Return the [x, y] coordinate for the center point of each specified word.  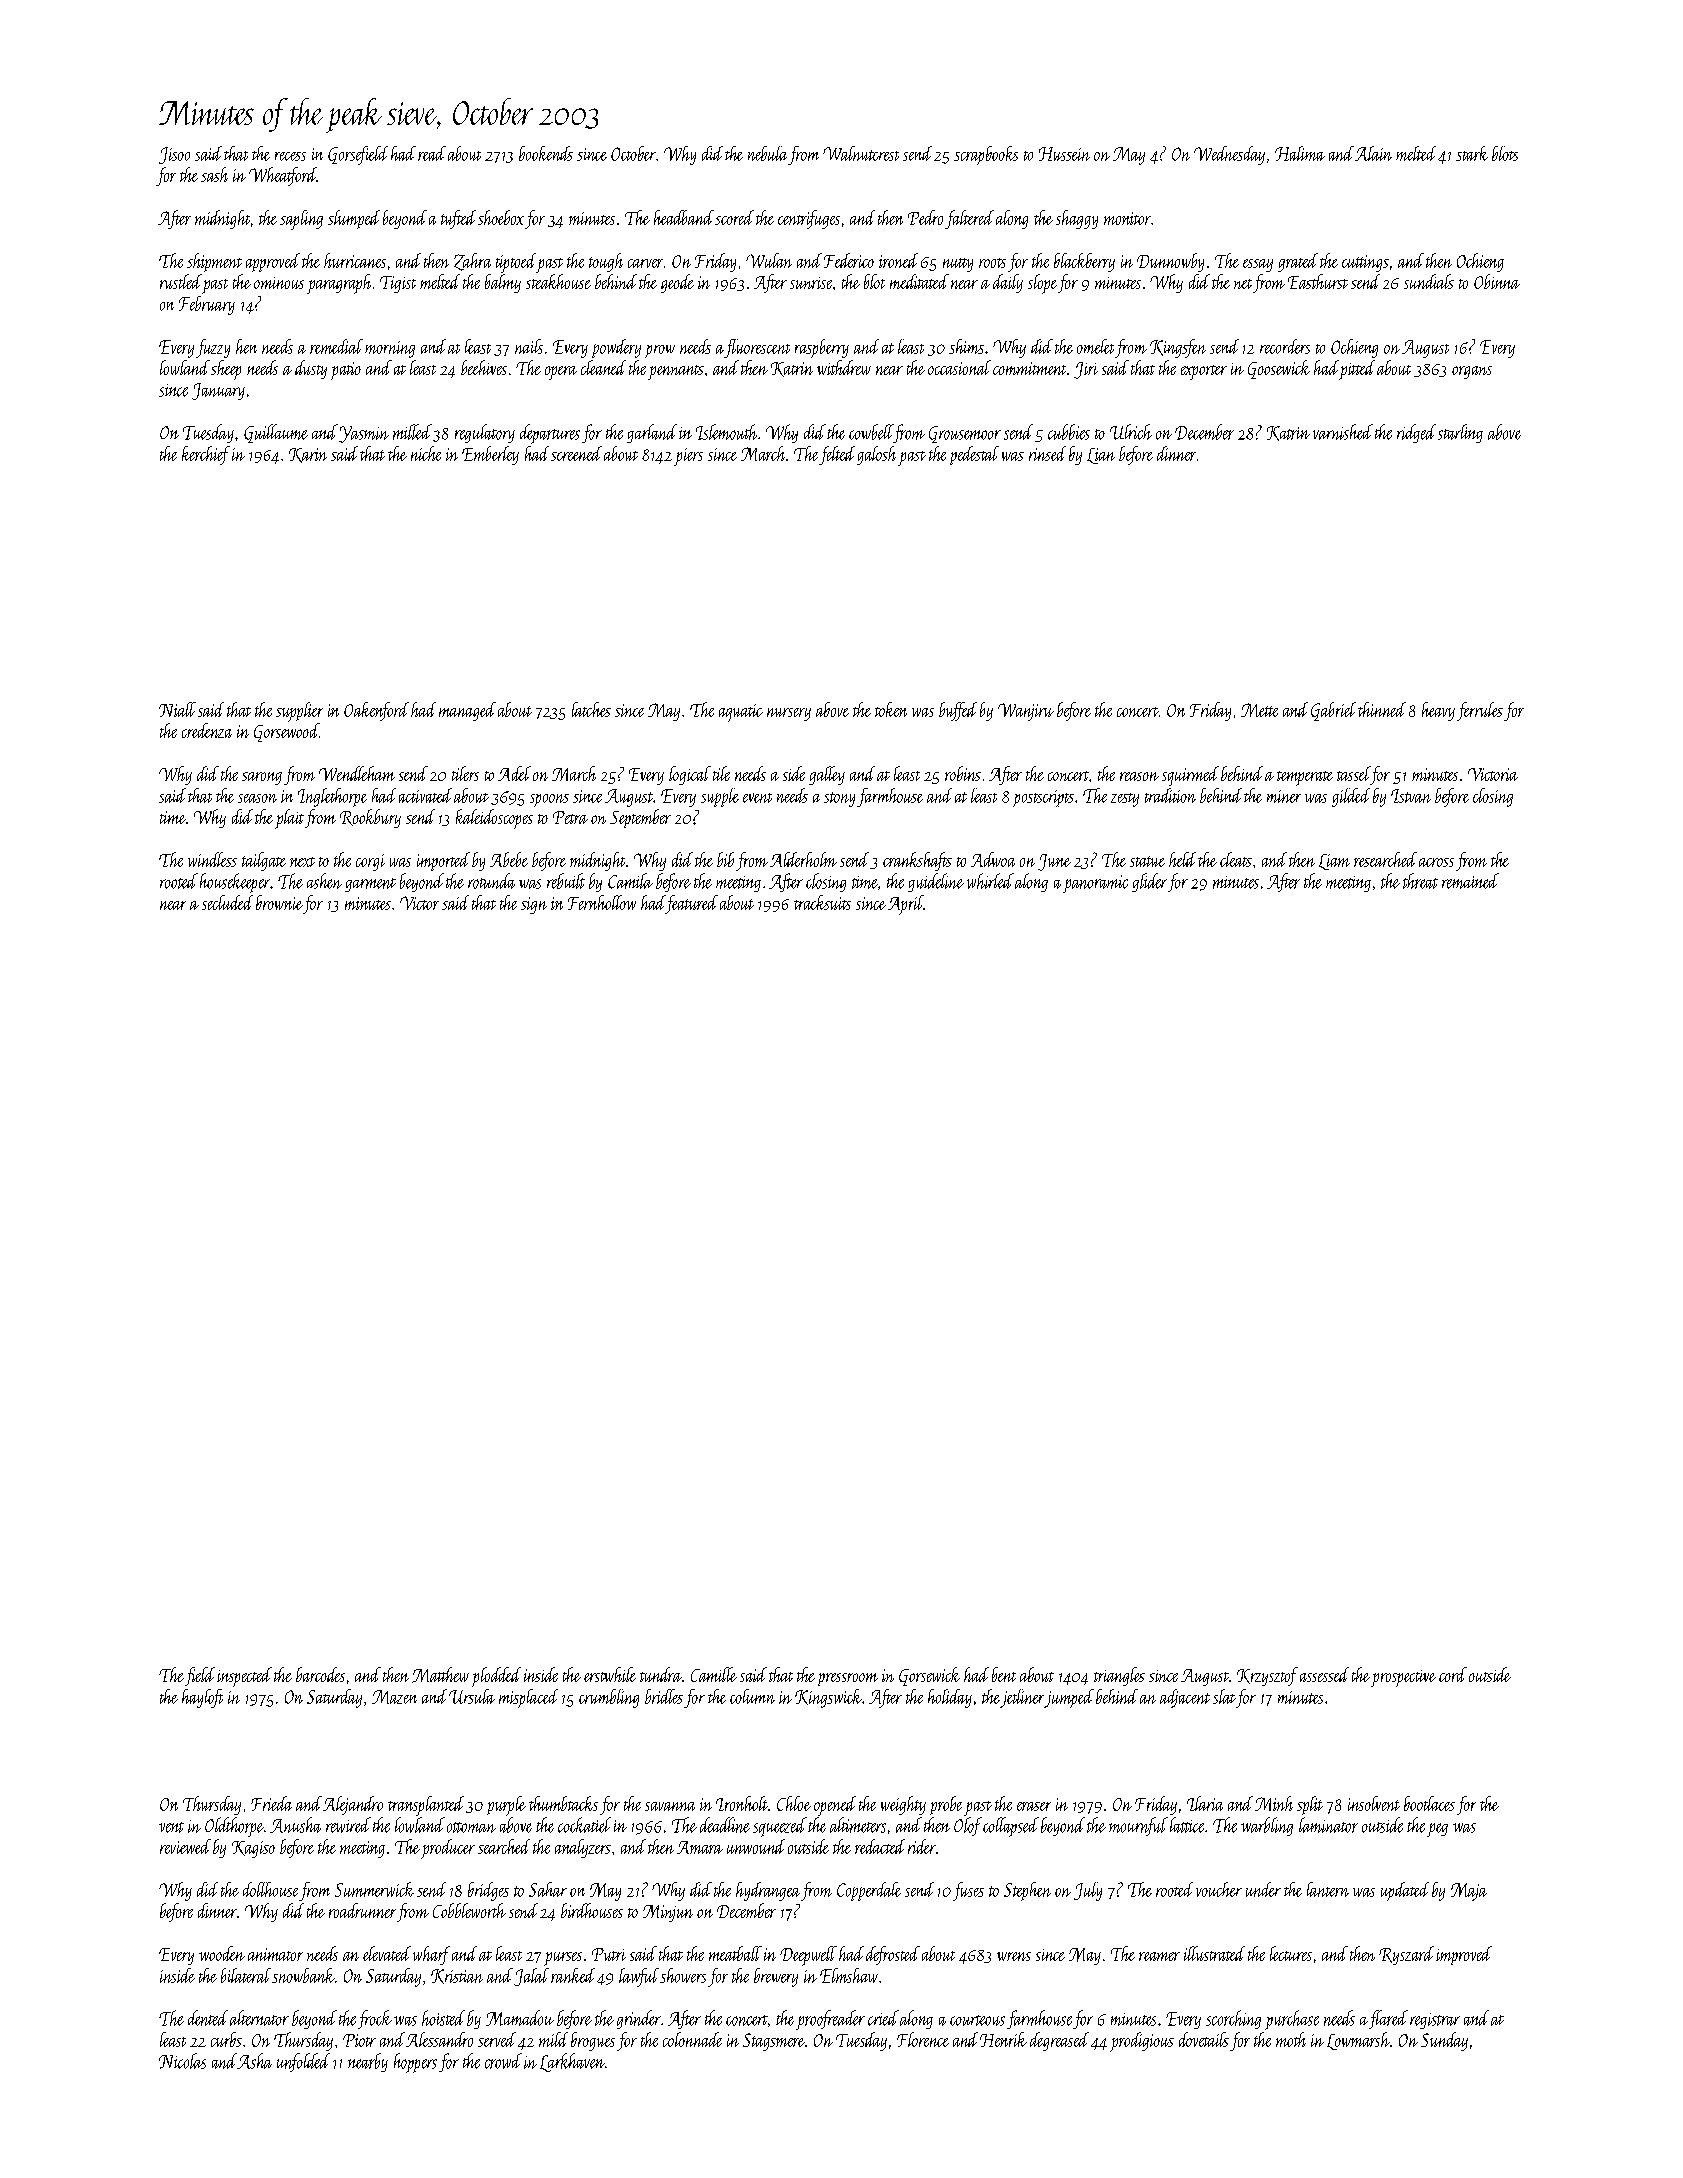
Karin [308, 455]
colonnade [692, 2039]
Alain [1373, 153]
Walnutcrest [861, 153]
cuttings [1365, 263]
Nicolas [182, 2061]
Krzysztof [1267, 1676]
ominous [279, 283]
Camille [714, 1674]
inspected [244, 1677]
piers [688, 457]
